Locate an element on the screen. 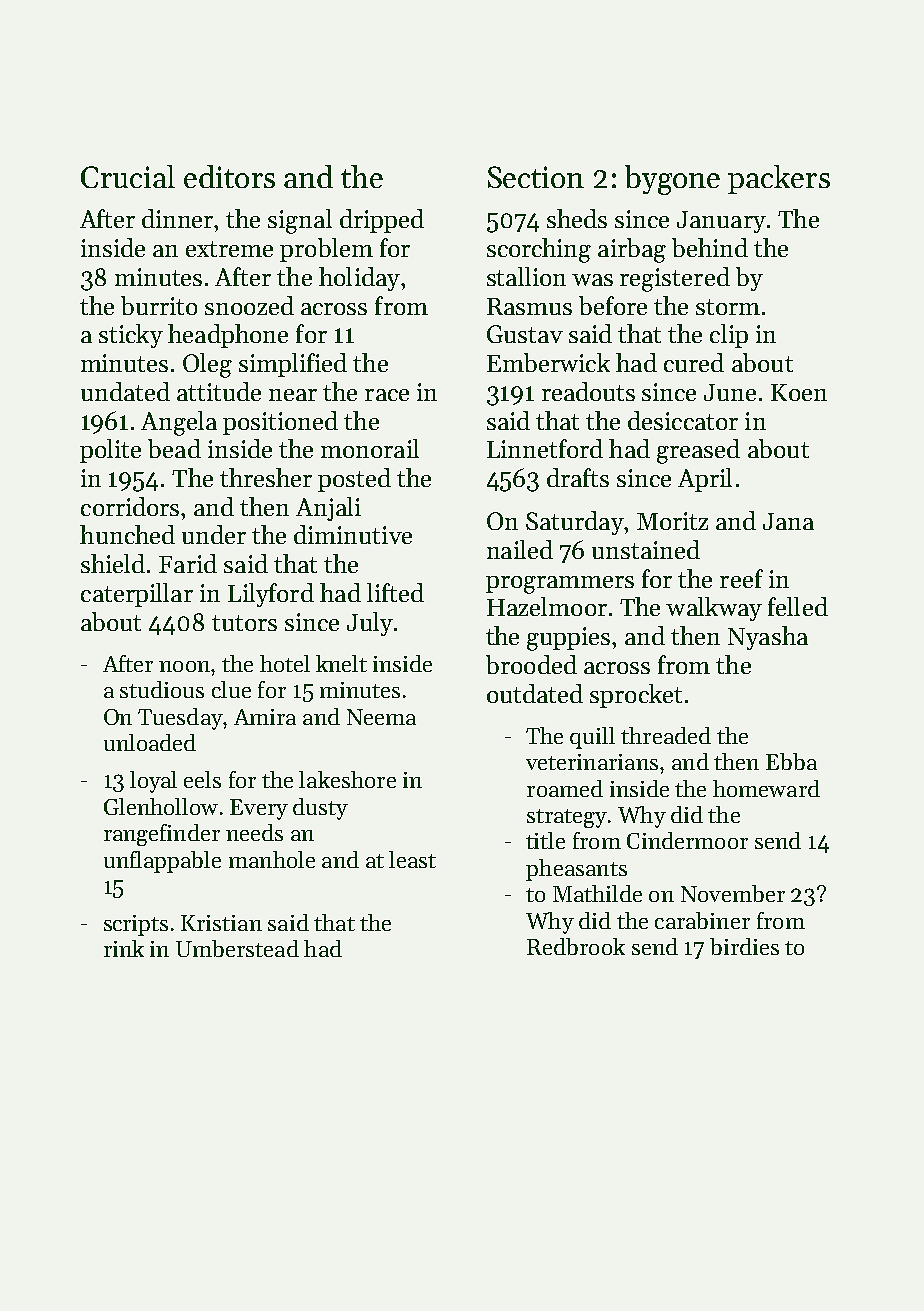 The height and width of the screenshot is (1311, 924). Redbrook is located at coordinates (576, 946).
